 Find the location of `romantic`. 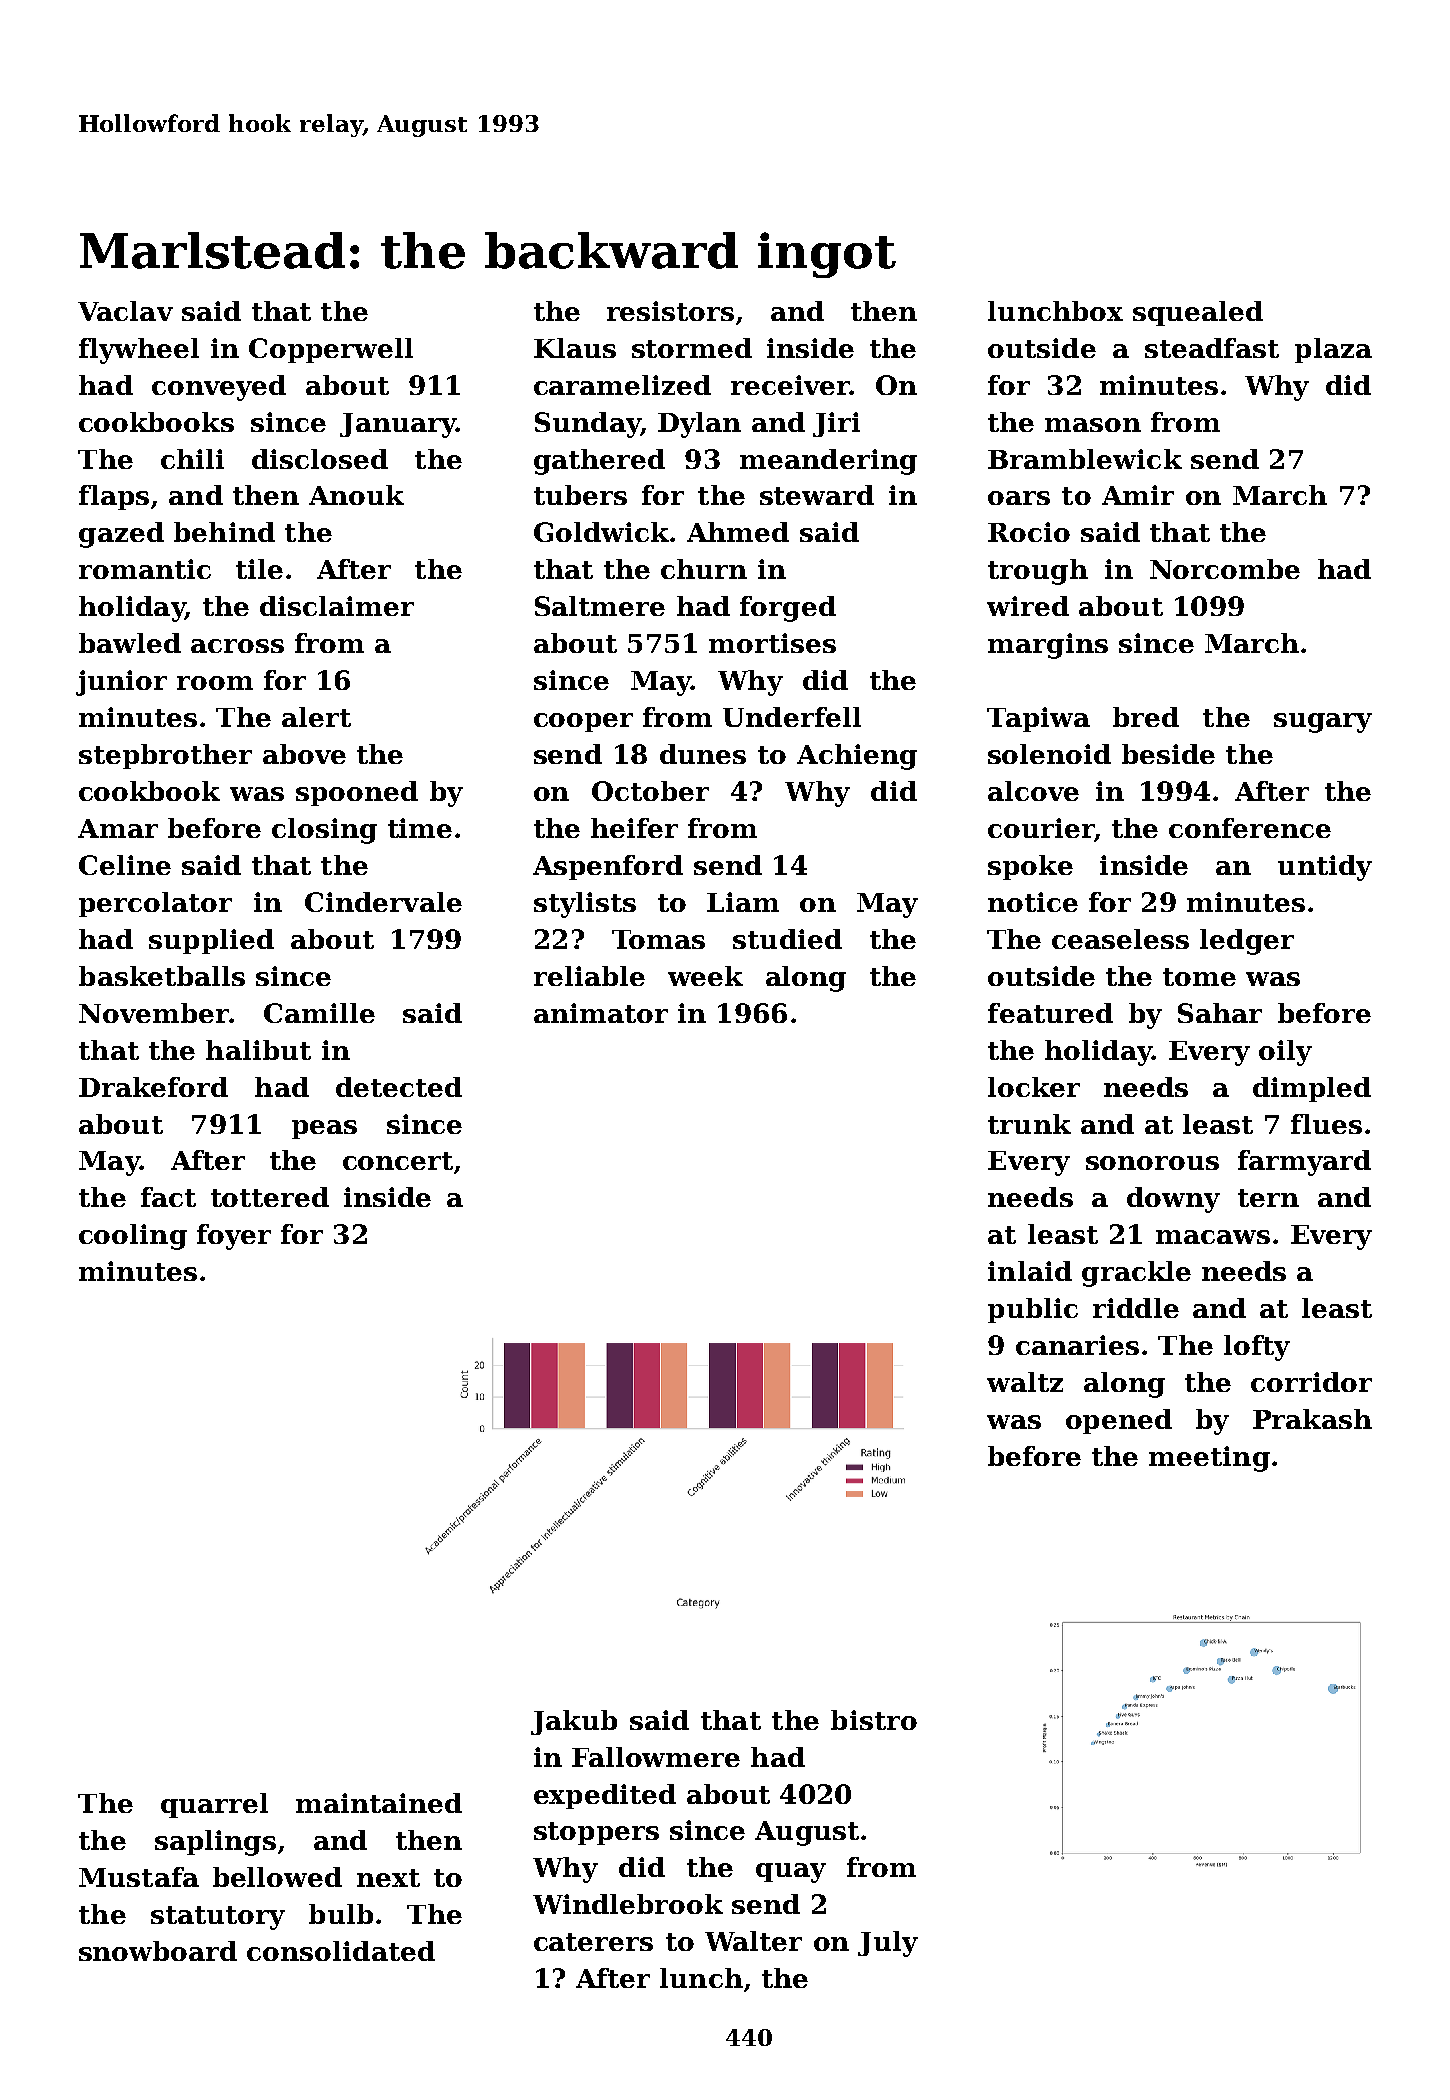

romantic is located at coordinates (145, 569).
